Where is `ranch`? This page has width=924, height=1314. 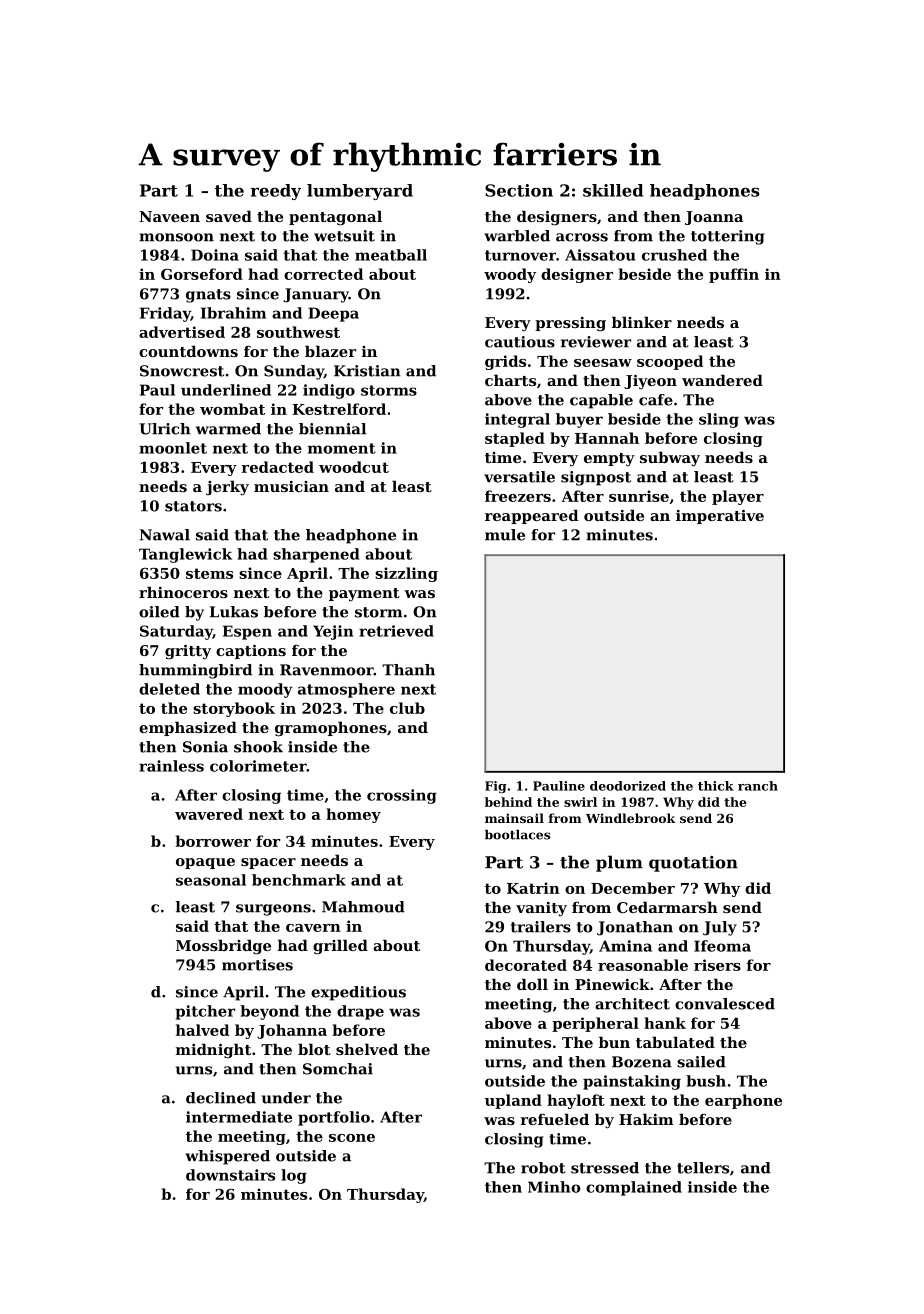 ranch is located at coordinates (758, 786).
